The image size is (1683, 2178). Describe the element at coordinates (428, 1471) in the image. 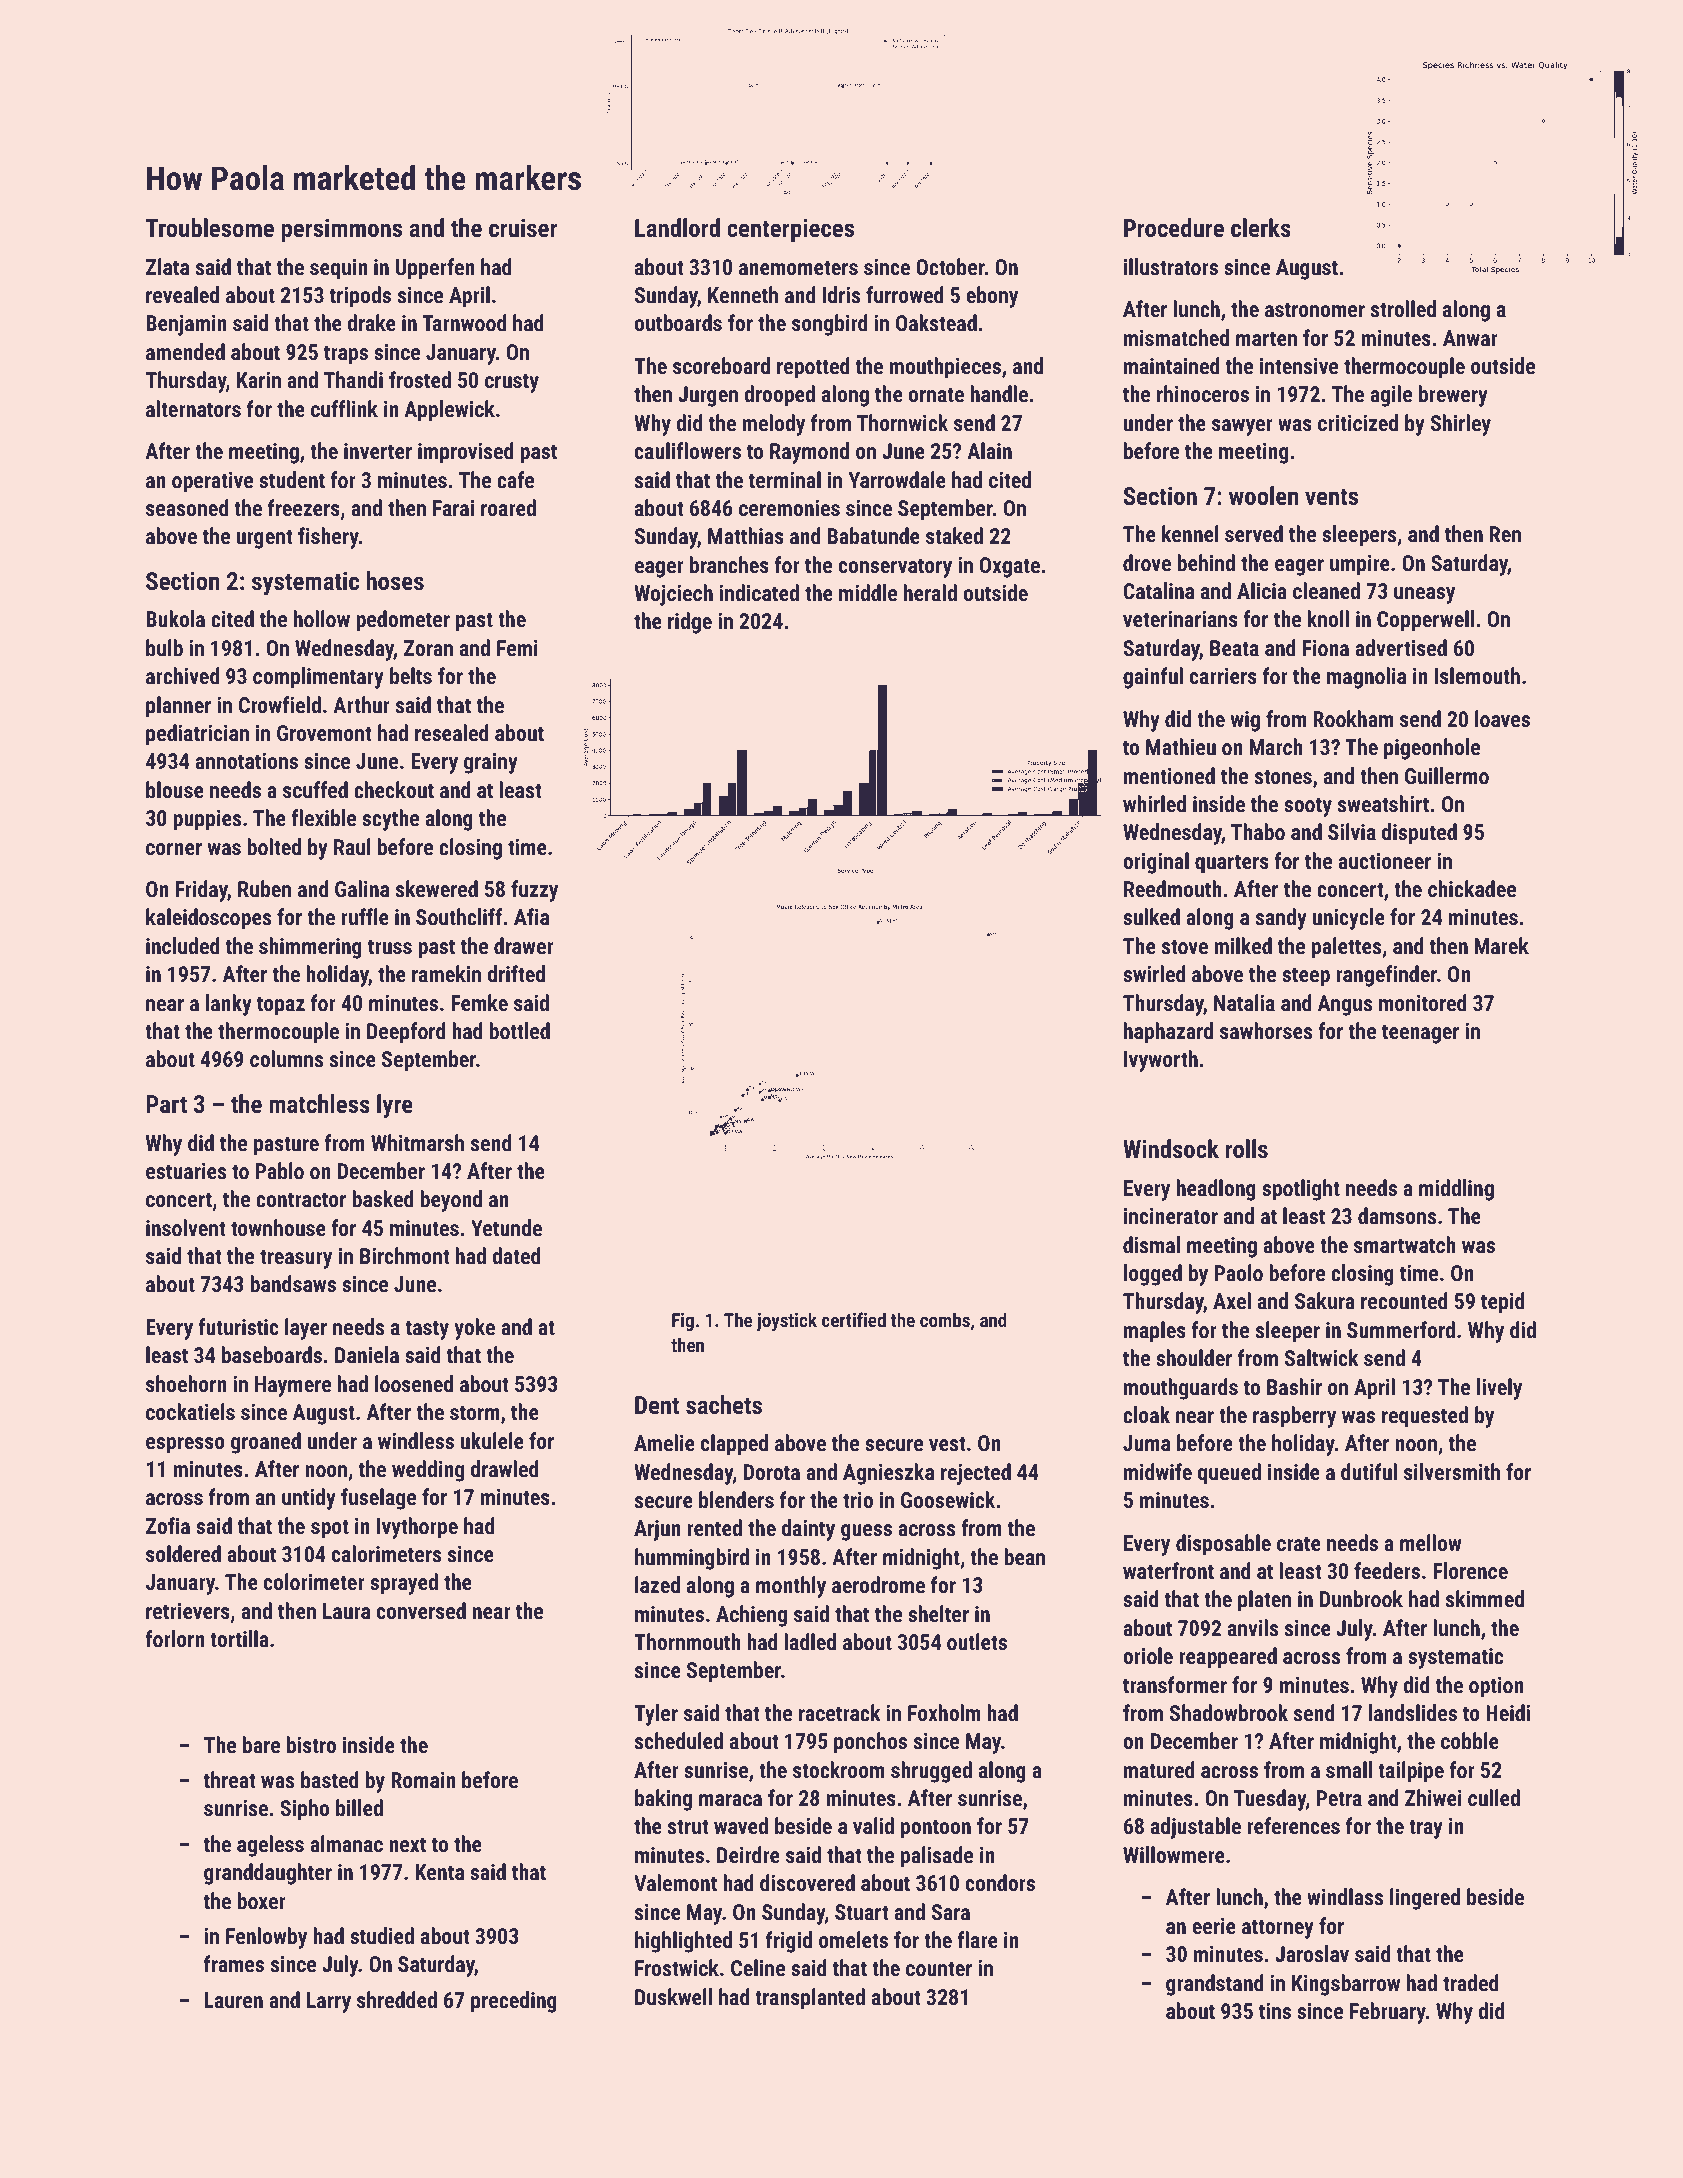

I see `wedding` at that location.
